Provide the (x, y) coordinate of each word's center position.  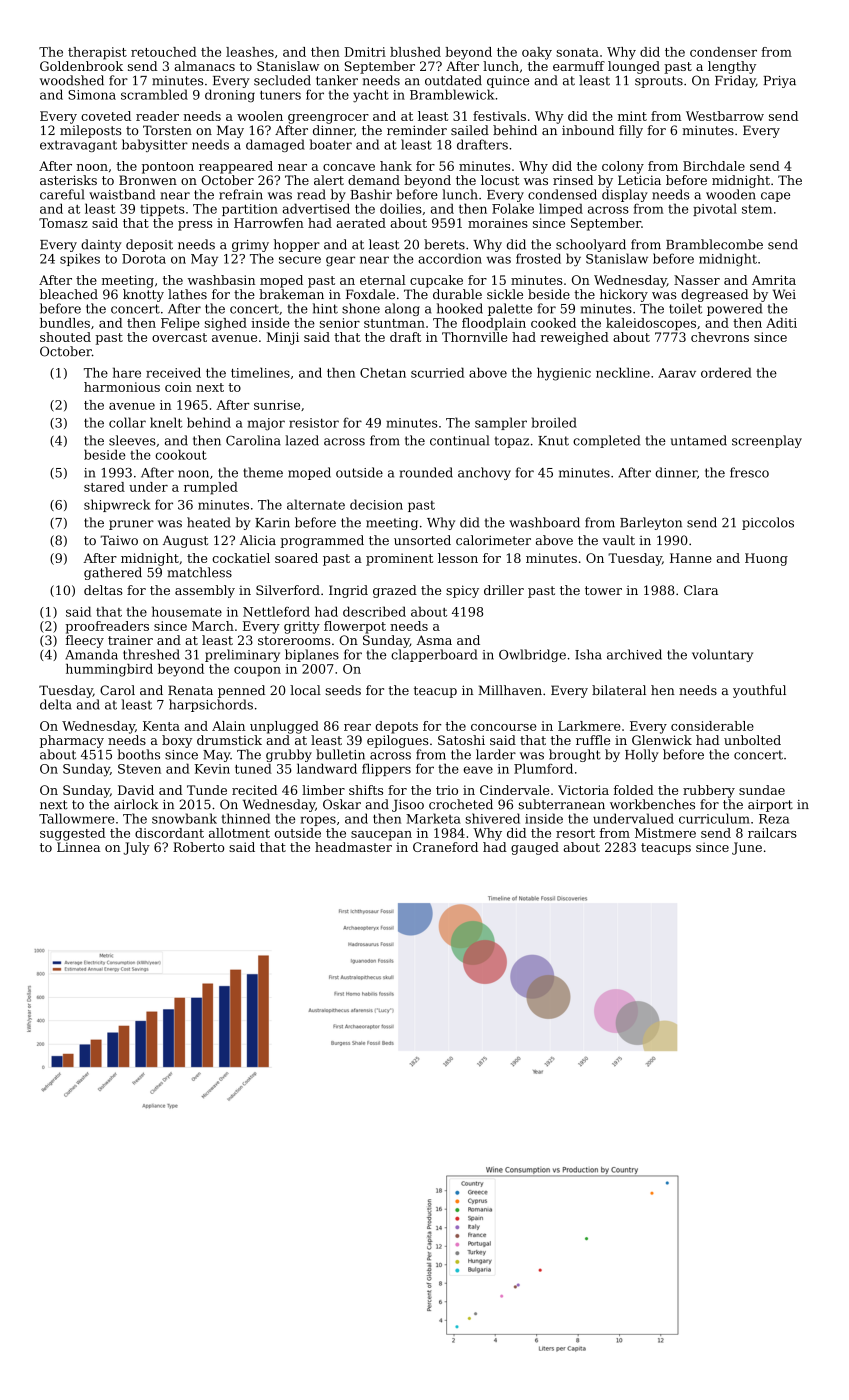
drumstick (229, 740)
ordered (726, 372)
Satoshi (461, 740)
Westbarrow (725, 116)
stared (104, 487)
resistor (314, 423)
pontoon (168, 168)
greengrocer (328, 119)
